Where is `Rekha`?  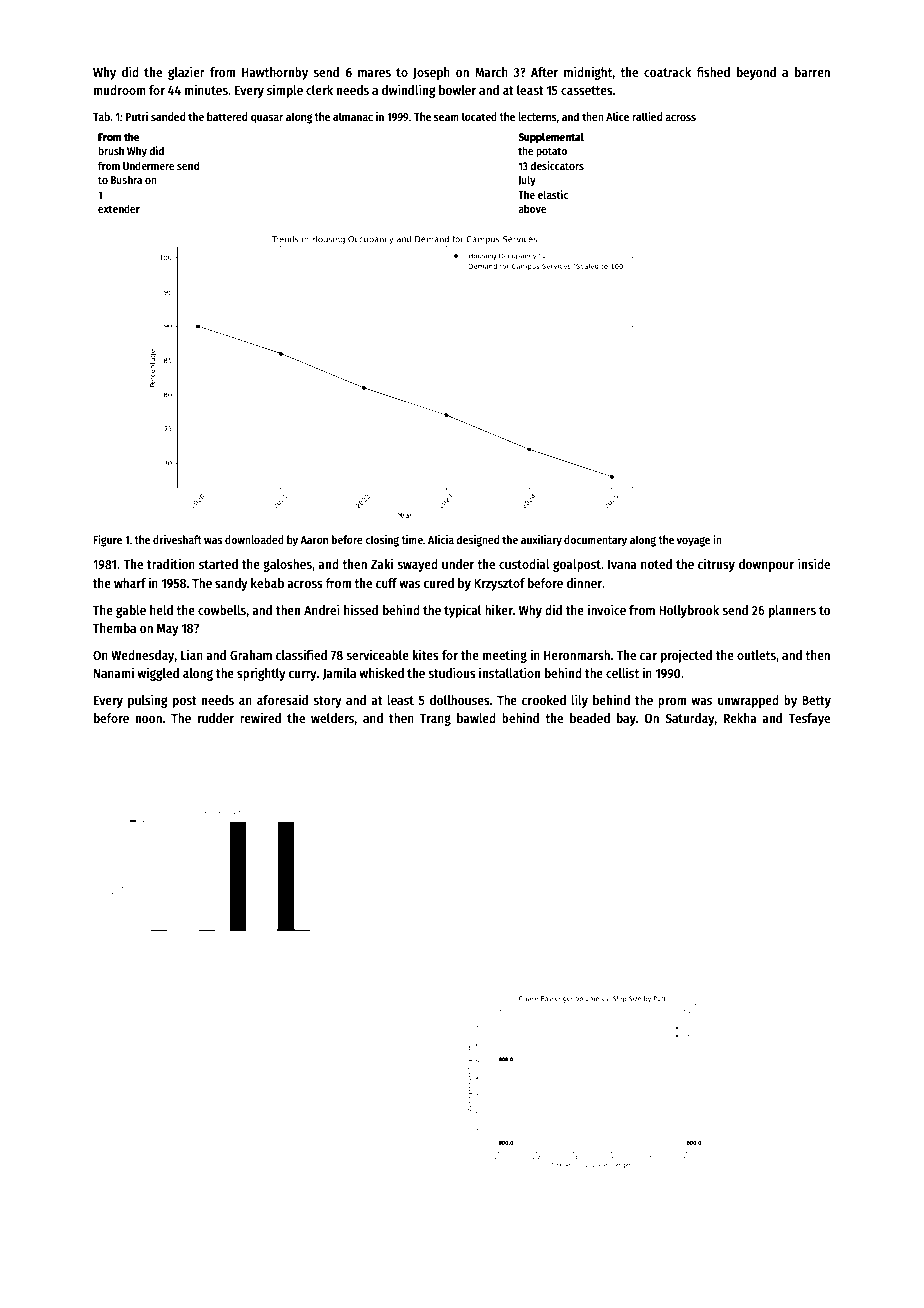
Rekha is located at coordinates (740, 718).
